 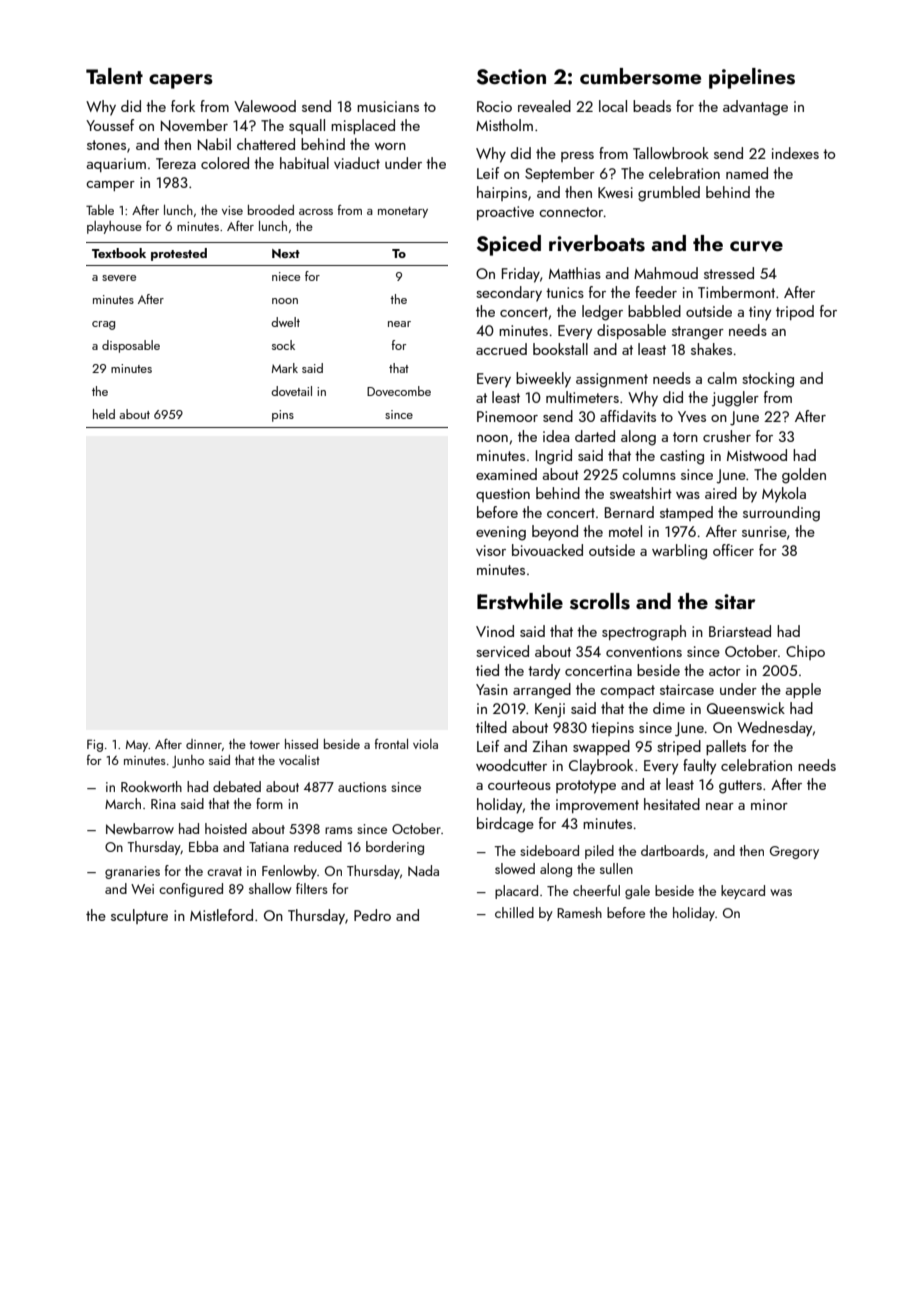 What do you see at coordinates (494, 106) in the screenshot?
I see `Rocio` at bounding box center [494, 106].
